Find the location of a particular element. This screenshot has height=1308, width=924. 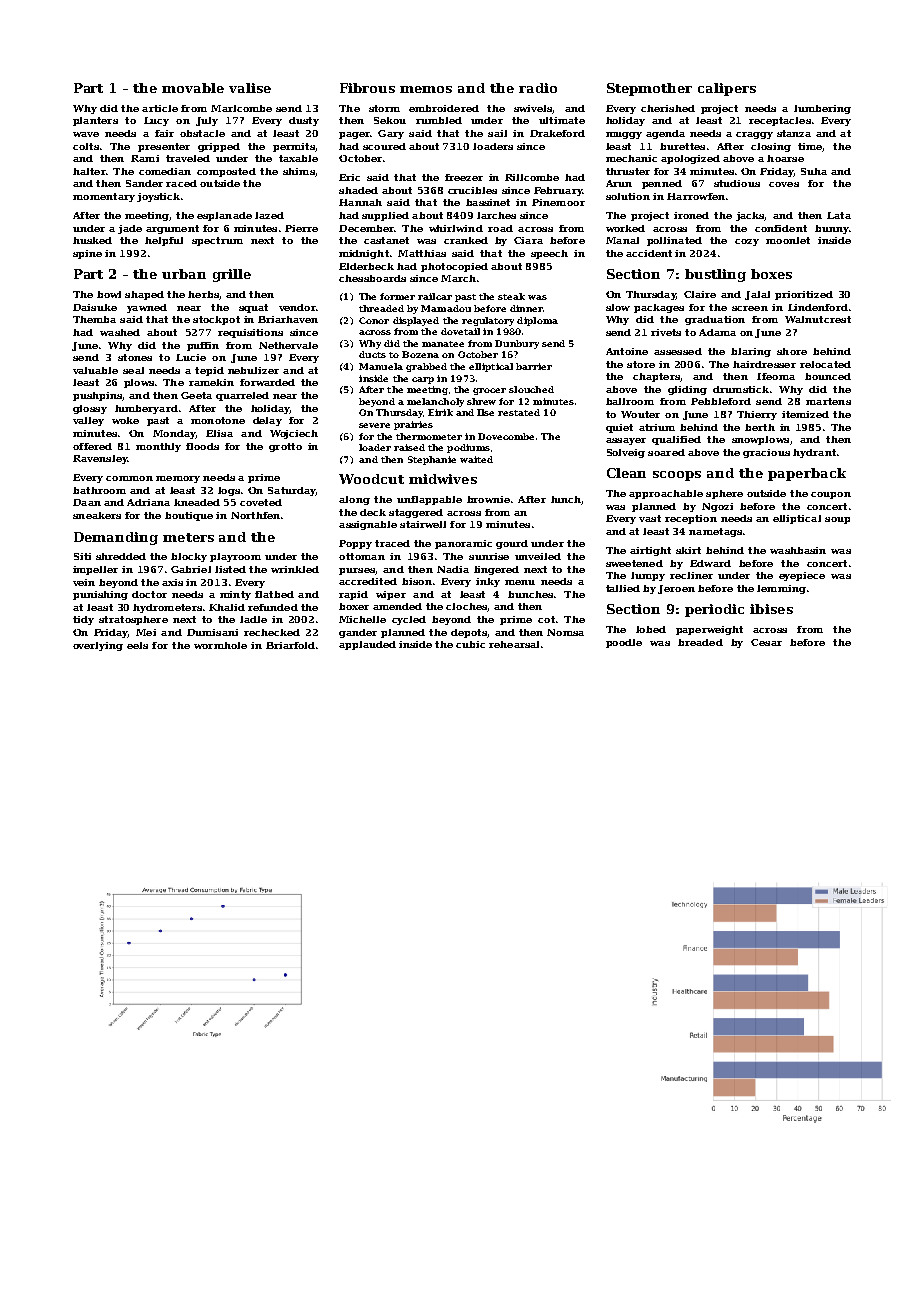

composted is located at coordinates (226, 172).
